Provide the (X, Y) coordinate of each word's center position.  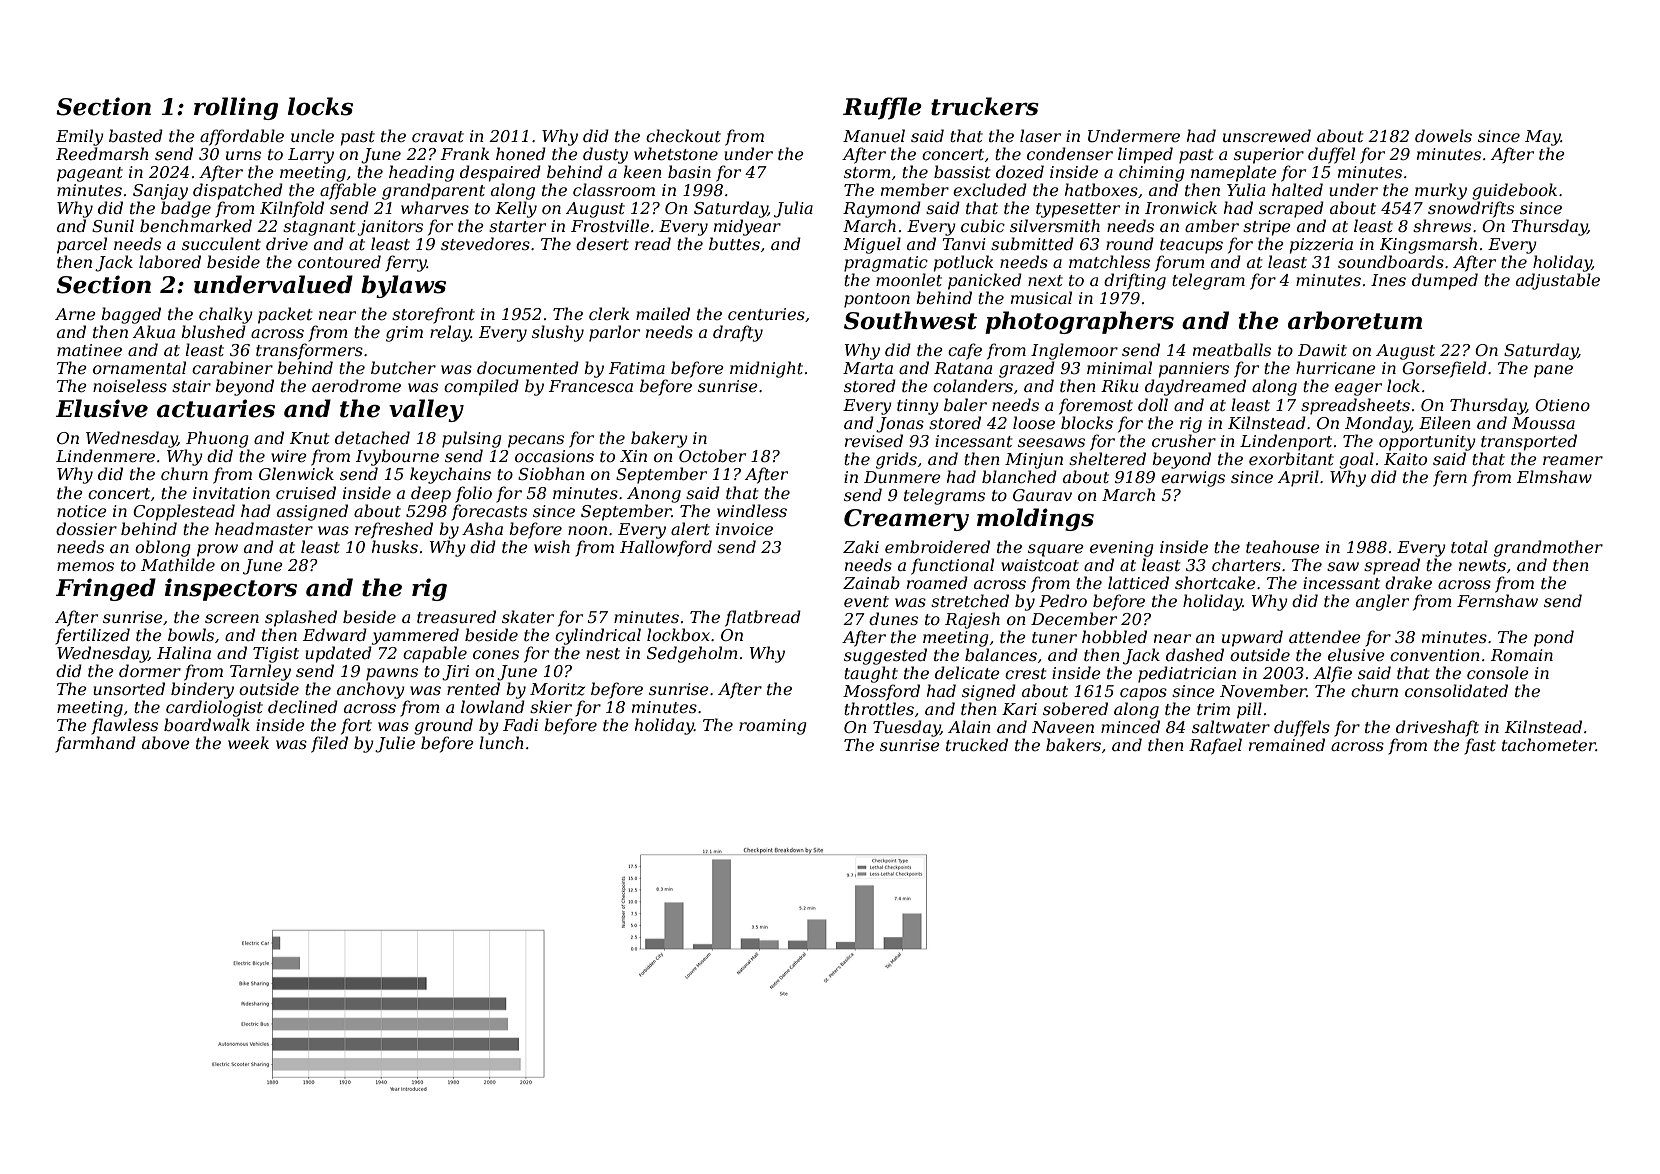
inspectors (231, 589)
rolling (236, 108)
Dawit (1322, 350)
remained (1287, 744)
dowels (1443, 135)
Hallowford (666, 548)
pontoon (877, 300)
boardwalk (207, 724)
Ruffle (882, 108)
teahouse (1283, 546)
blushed (213, 331)
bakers (1073, 744)
